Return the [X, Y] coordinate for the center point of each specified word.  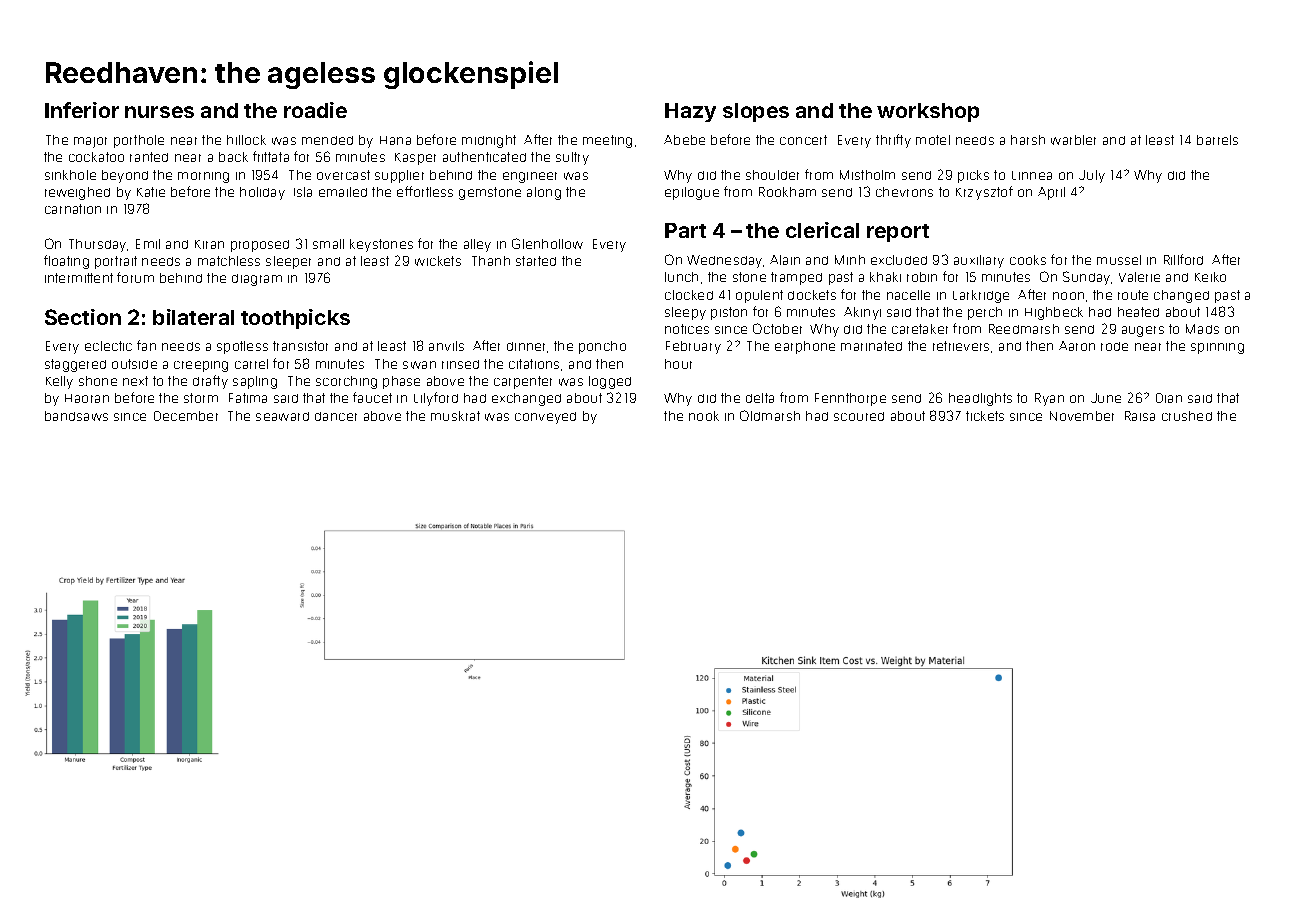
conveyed [545, 418]
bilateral [193, 317]
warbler [1073, 140]
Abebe [684, 140]
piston [729, 313]
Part [685, 230]
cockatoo [96, 157]
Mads [1202, 329]
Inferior [82, 110]
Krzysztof [984, 193]
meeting [607, 141]
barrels [1217, 140]
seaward [282, 416]
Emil [148, 244]
